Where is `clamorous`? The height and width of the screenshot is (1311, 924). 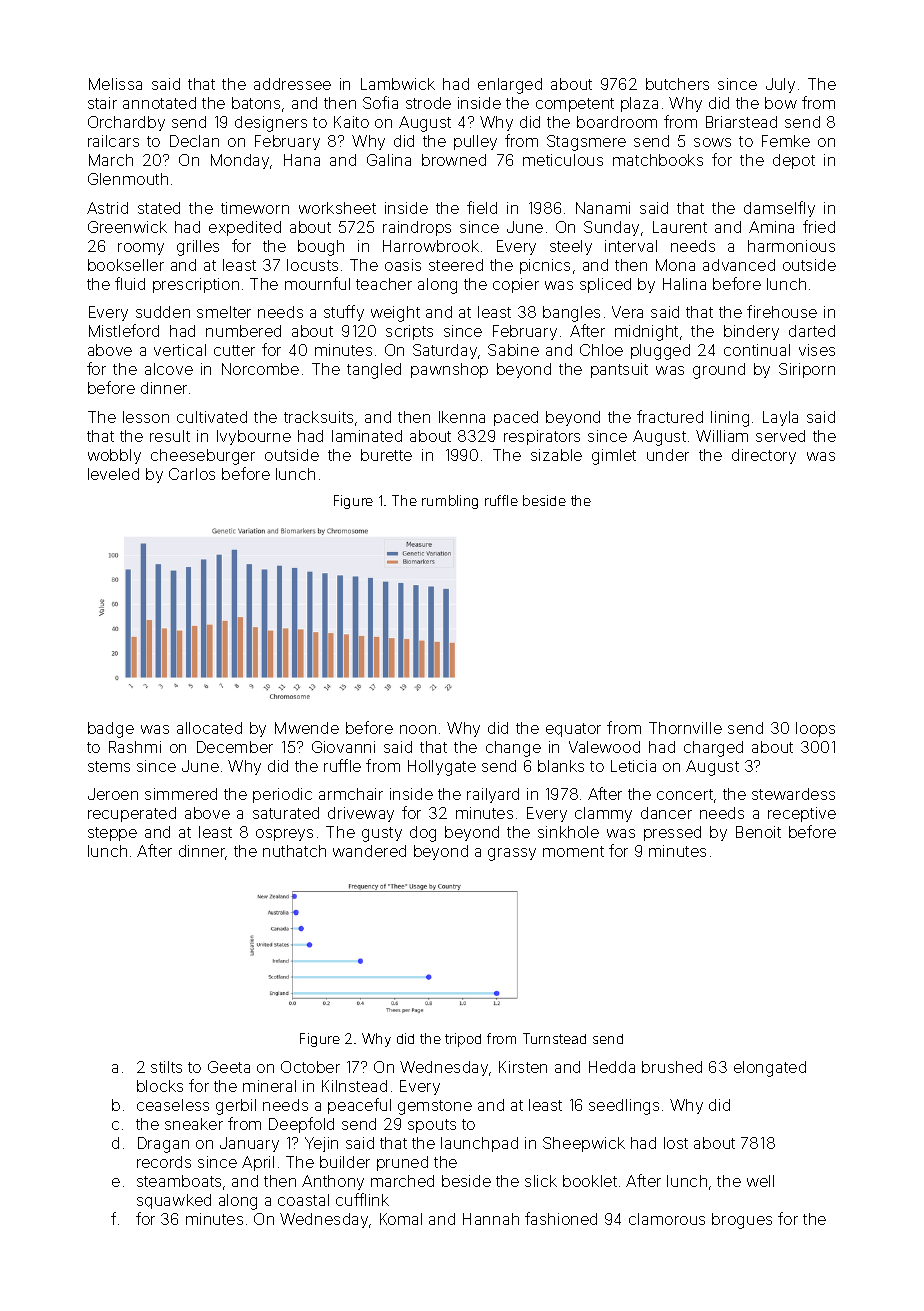 clamorous is located at coordinates (667, 1219).
